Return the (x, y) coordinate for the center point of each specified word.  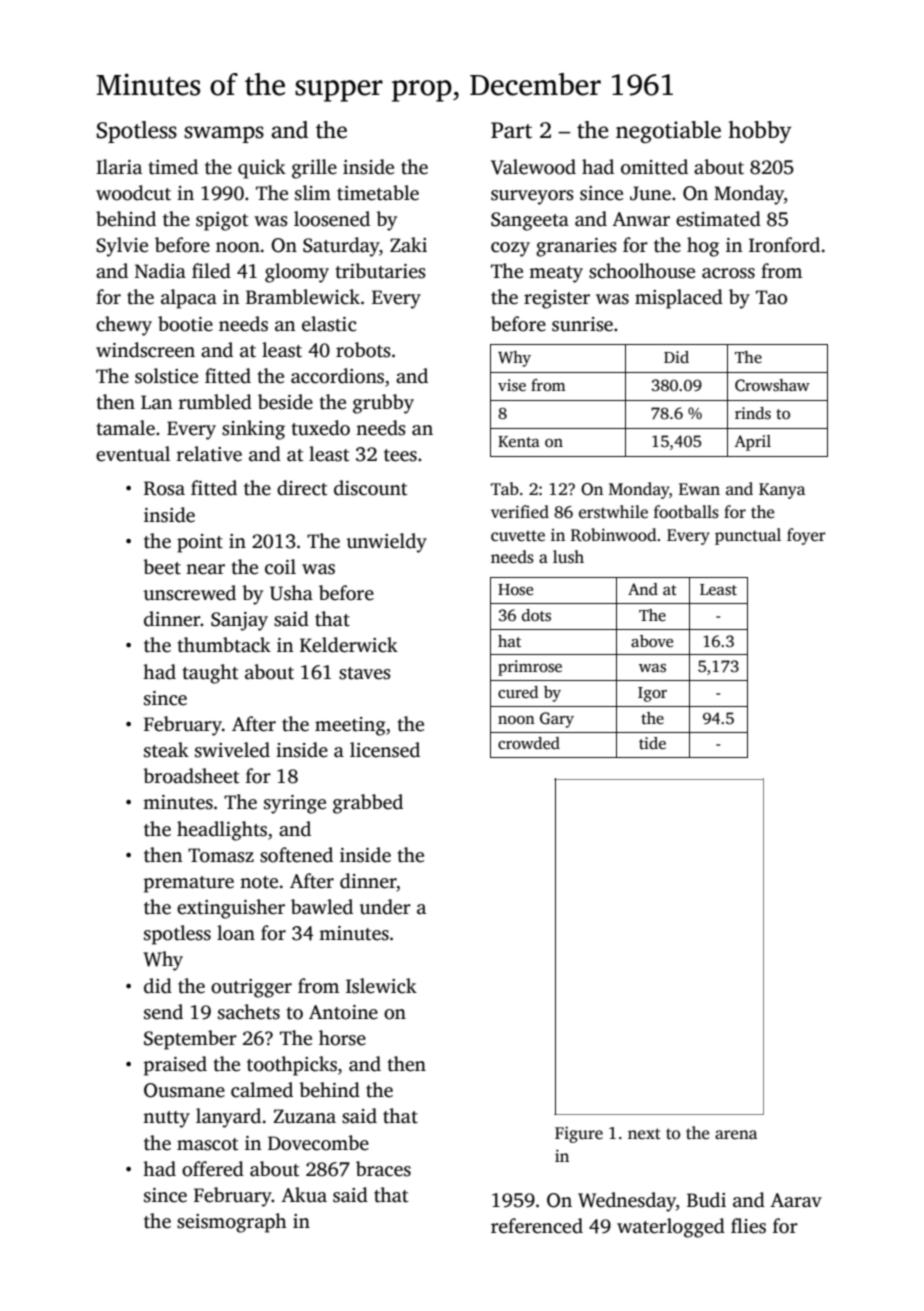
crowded (529, 743)
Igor (652, 694)
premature (189, 884)
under (385, 907)
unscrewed (190, 593)
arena (736, 1134)
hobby (760, 132)
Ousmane (184, 1090)
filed (211, 271)
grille (314, 169)
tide (652, 743)
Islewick (381, 986)
